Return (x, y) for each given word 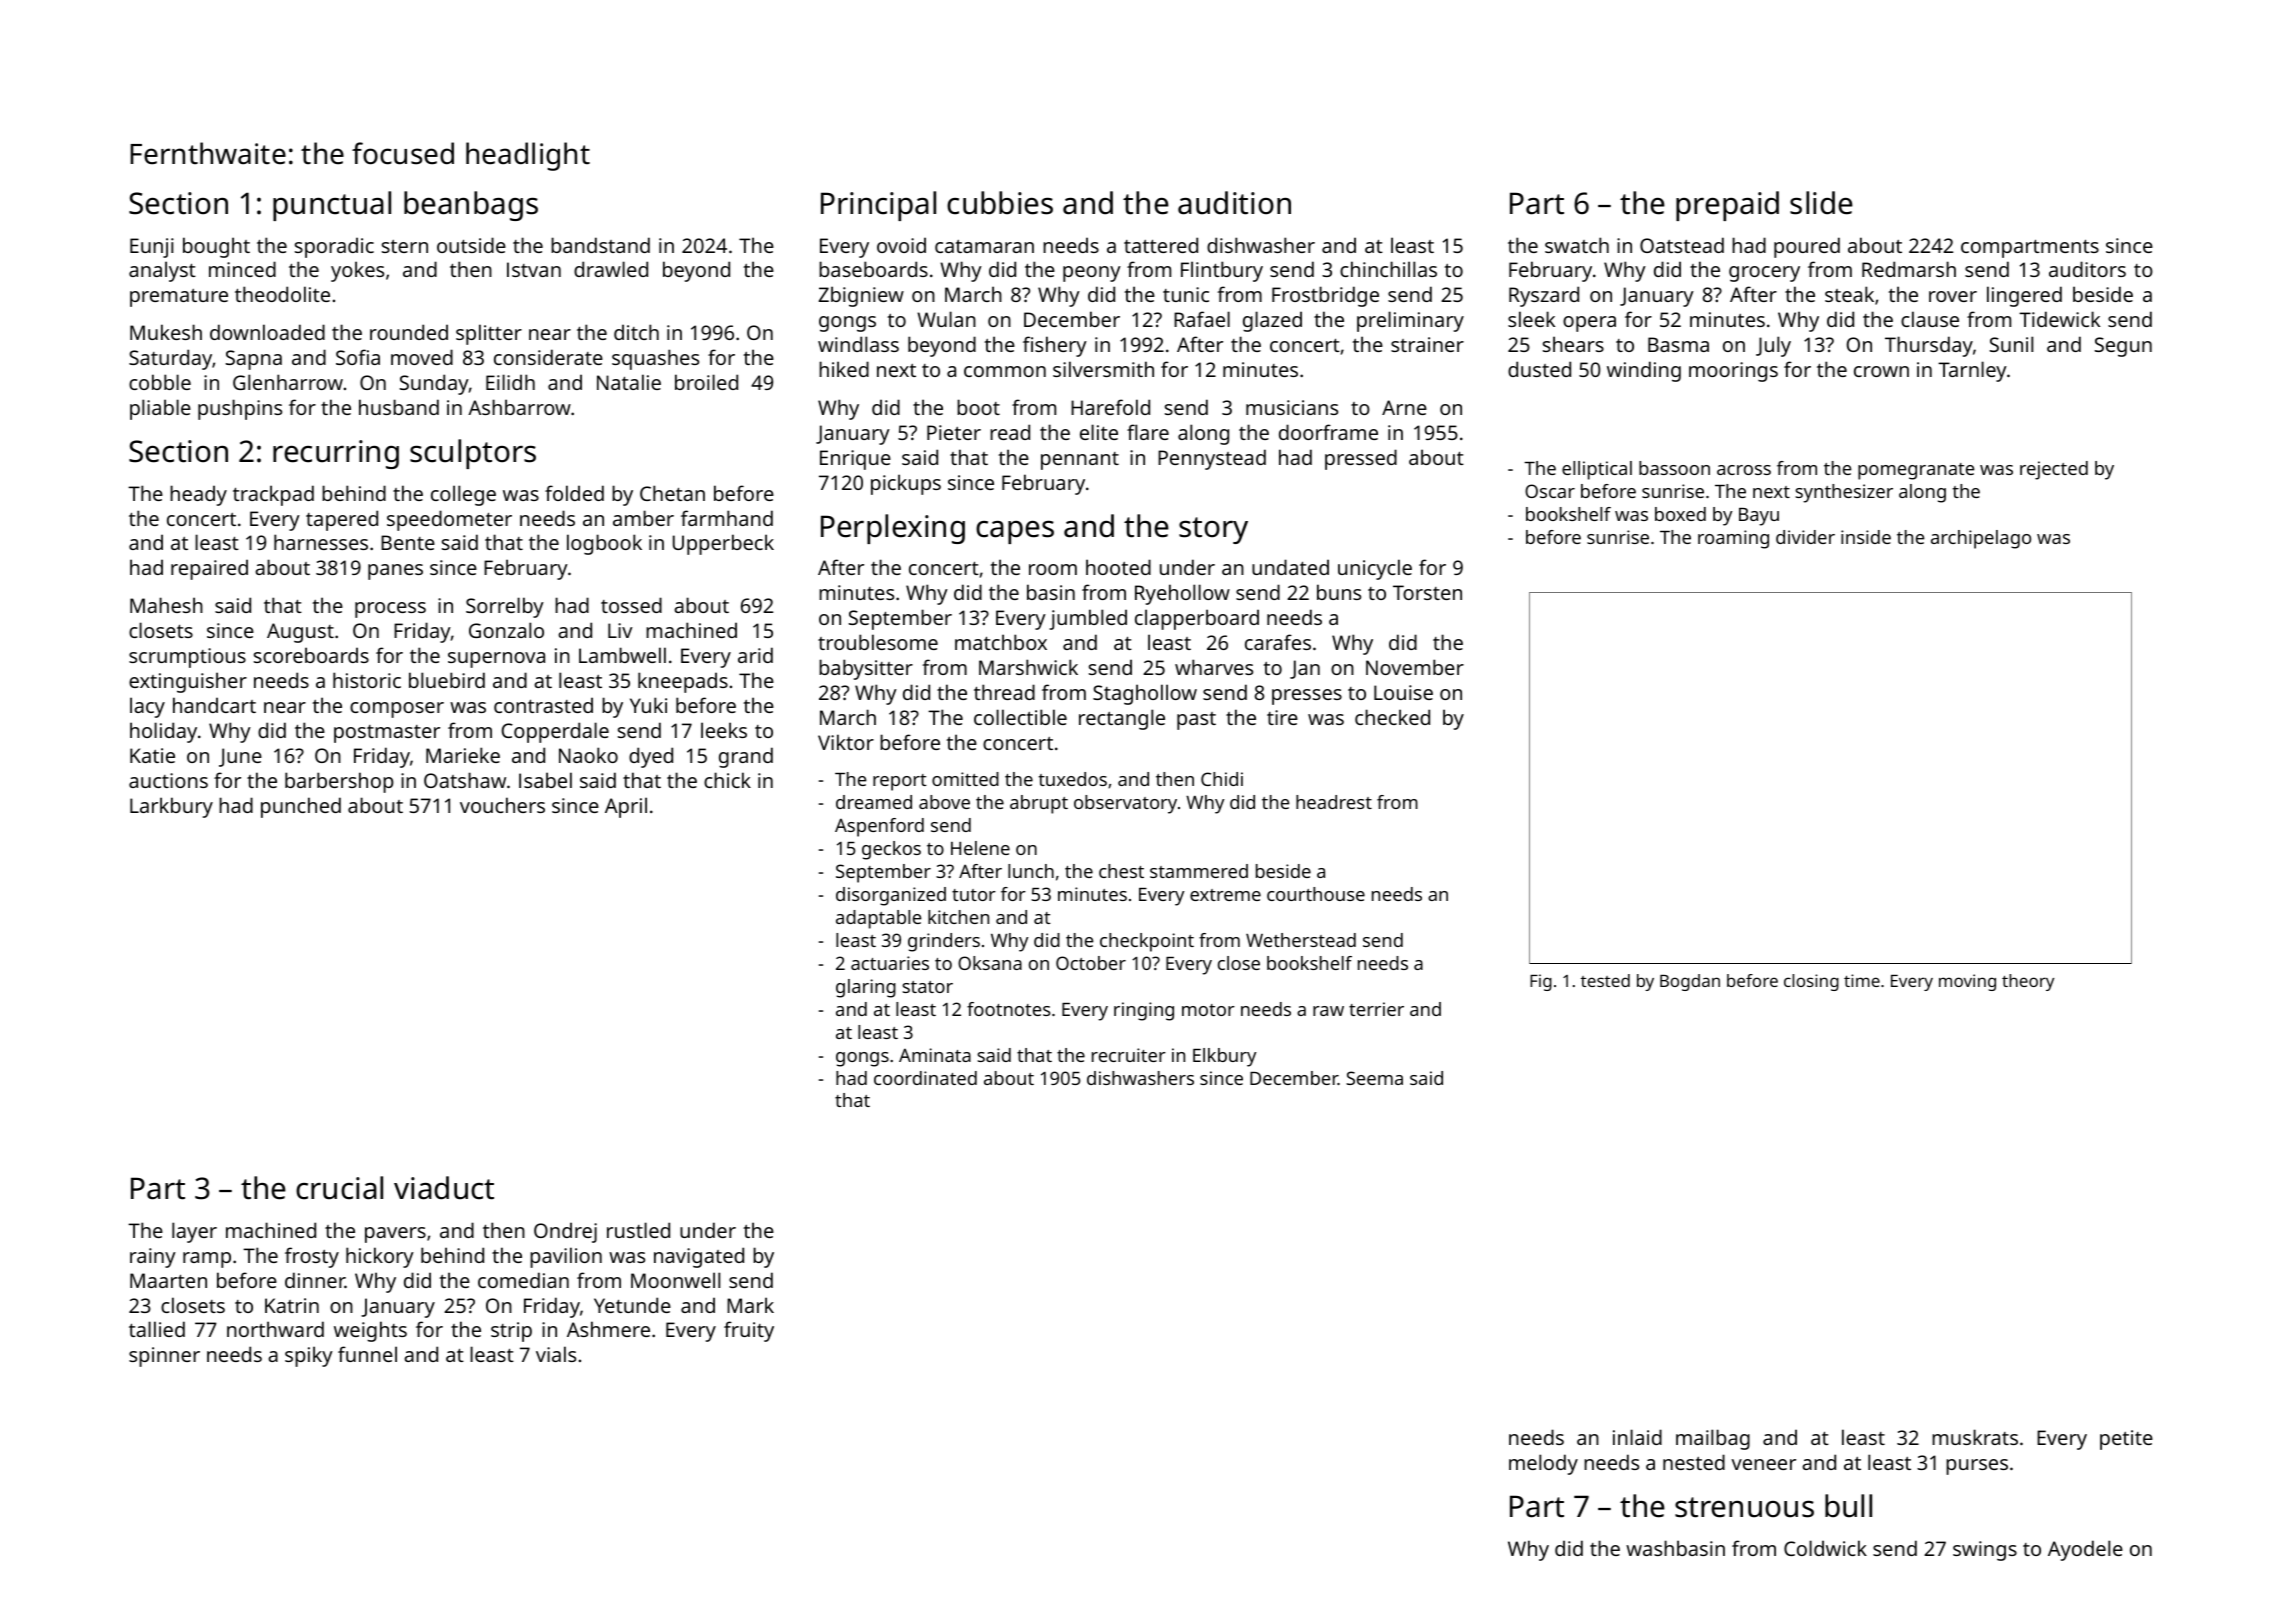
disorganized (891, 896)
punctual (332, 206)
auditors (2087, 269)
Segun (2123, 347)
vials (556, 1354)
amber (643, 518)
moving (1967, 982)
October (1091, 963)
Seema (1374, 1078)
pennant (1080, 461)
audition (1234, 203)
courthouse (1316, 894)
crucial (339, 1188)
